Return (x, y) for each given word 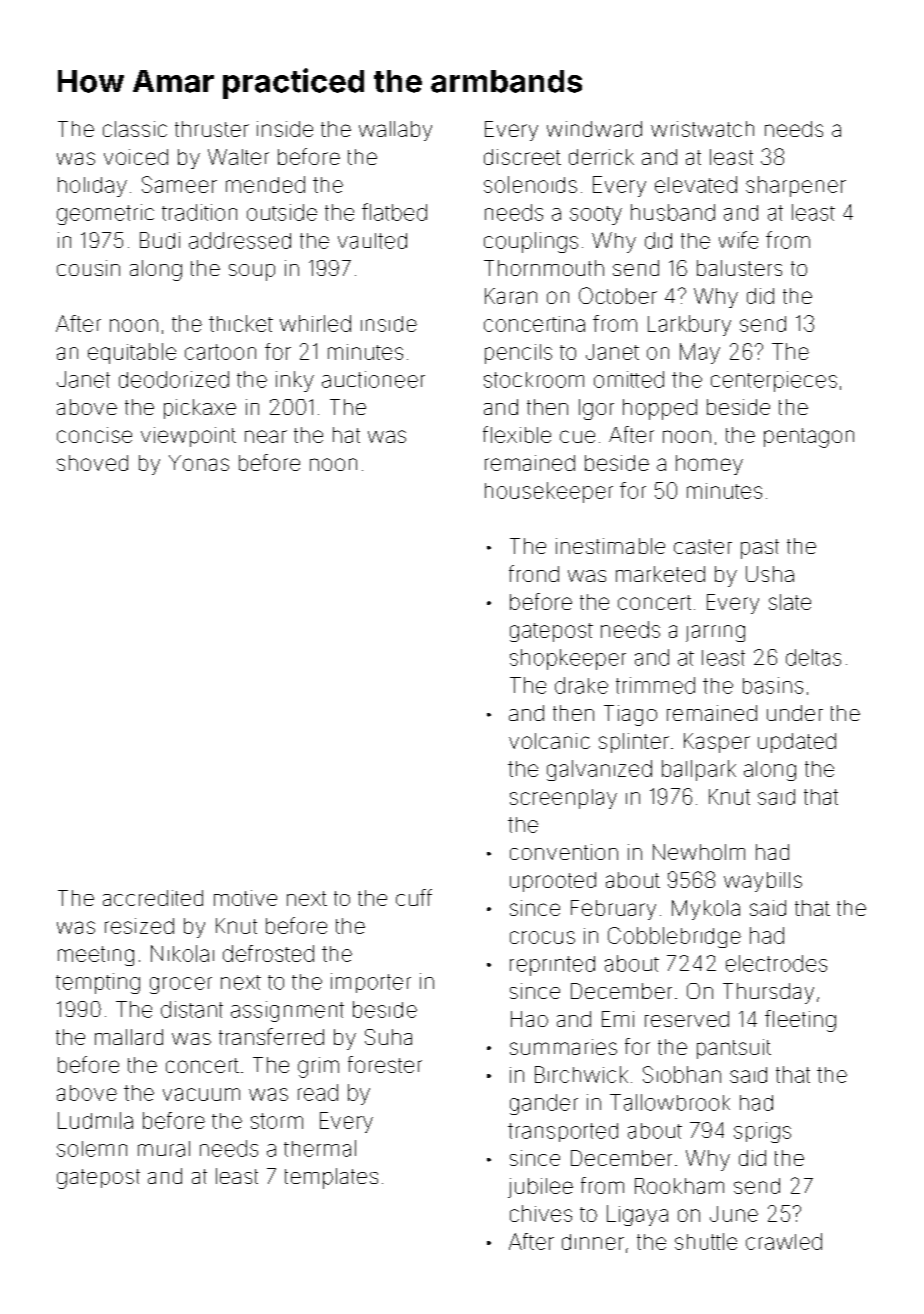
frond (534, 573)
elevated (696, 184)
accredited (153, 898)
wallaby (395, 131)
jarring (715, 633)
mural (164, 1149)
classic (135, 129)
